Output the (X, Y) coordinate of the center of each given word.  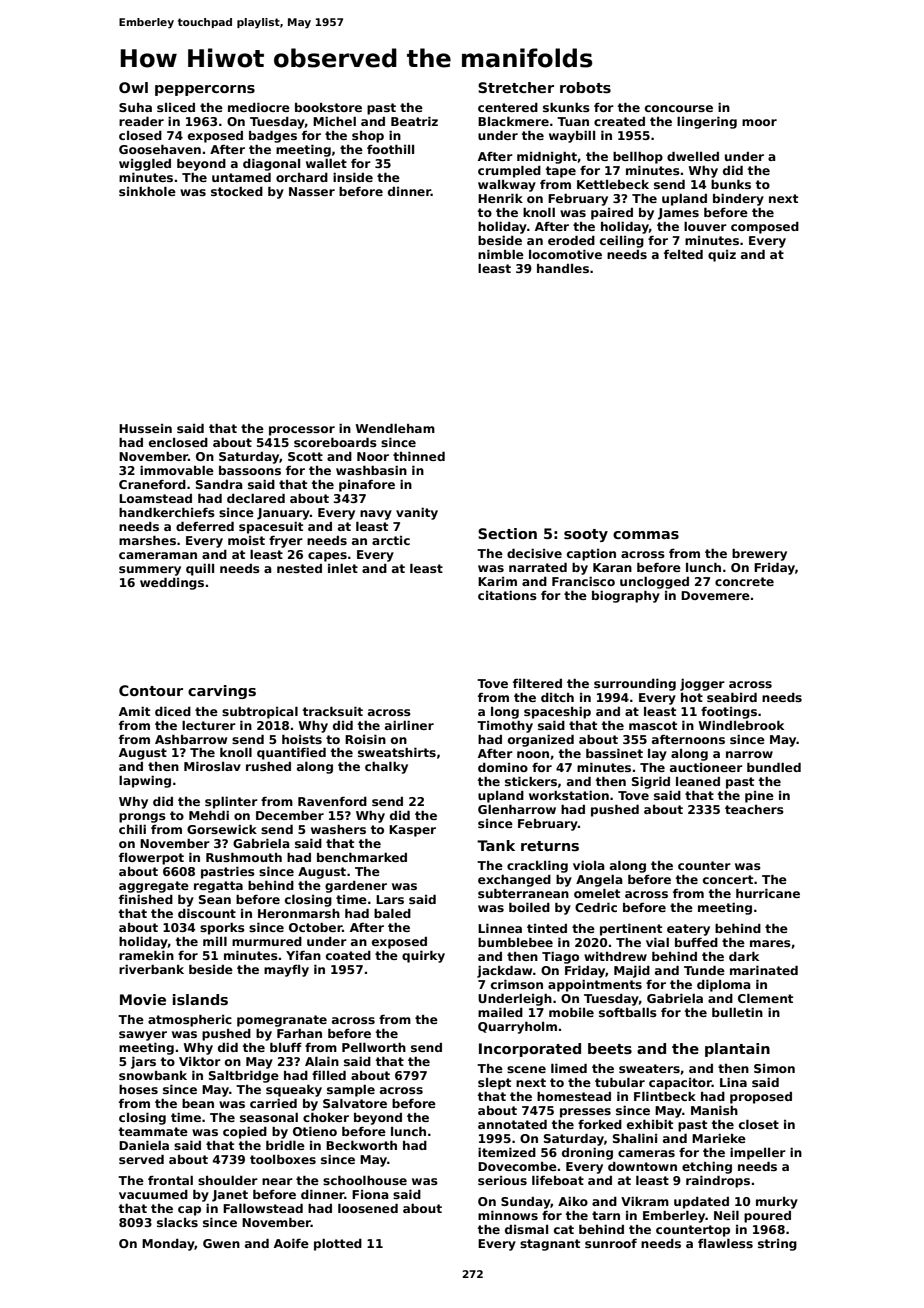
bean (198, 1103)
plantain (737, 1050)
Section (507, 533)
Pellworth (374, 1047)
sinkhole (147, 191)
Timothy (505, 727)
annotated (512, 1124)
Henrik (500, 198)
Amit (134, 711)
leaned (698, 781)
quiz (722, 256)
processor (302, 431)
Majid (632, 972)
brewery (759, 555)
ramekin (146, 955)
